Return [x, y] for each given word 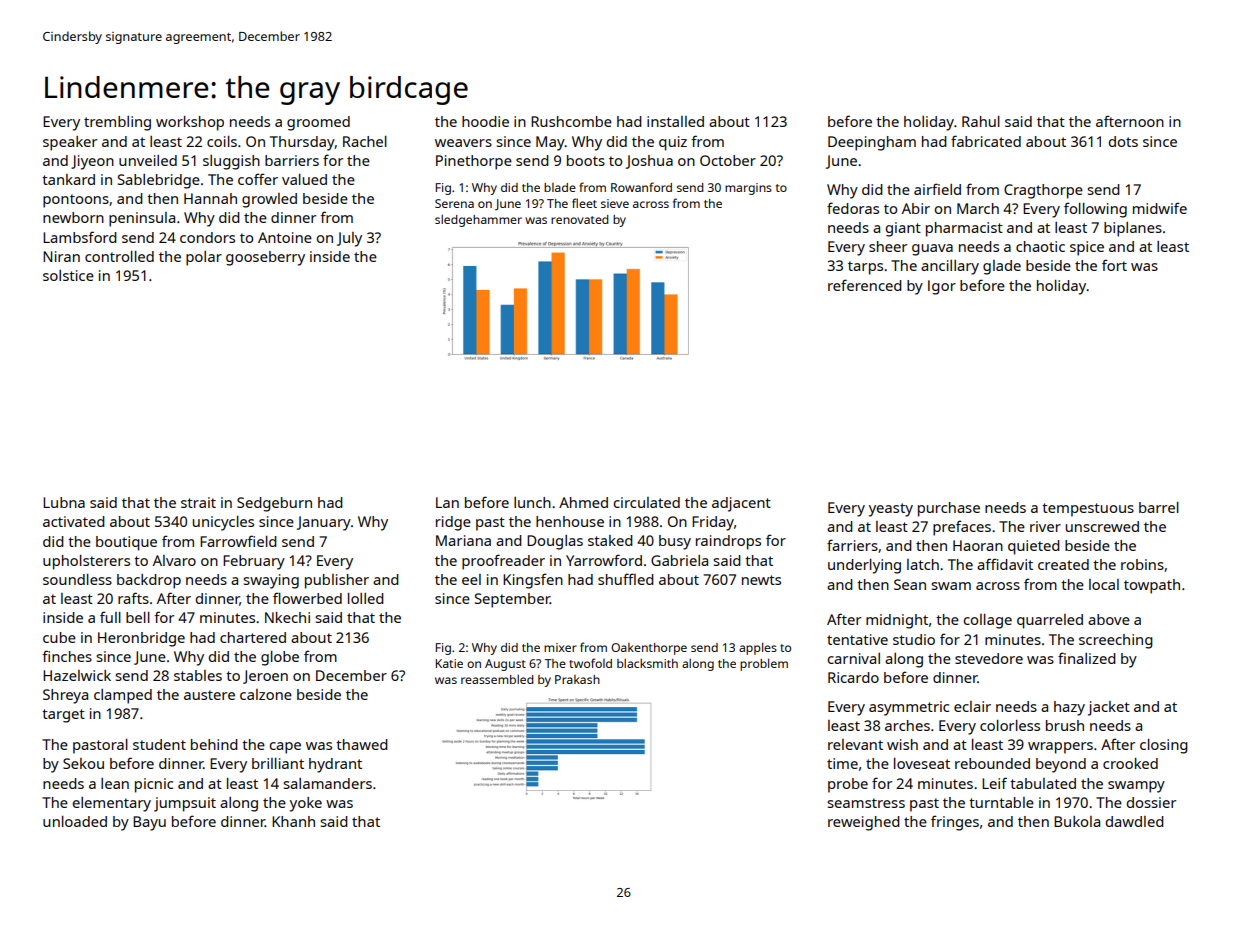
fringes [955, 823]
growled [269, 200]
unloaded [75, 821]
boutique [126, 543]
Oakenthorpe [649, 649]
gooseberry [265, 258]
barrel [1159, 507]
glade [1002, 267]
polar [204, 258]
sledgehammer [478, 220]
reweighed [864, 823]
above [1109, 619]
